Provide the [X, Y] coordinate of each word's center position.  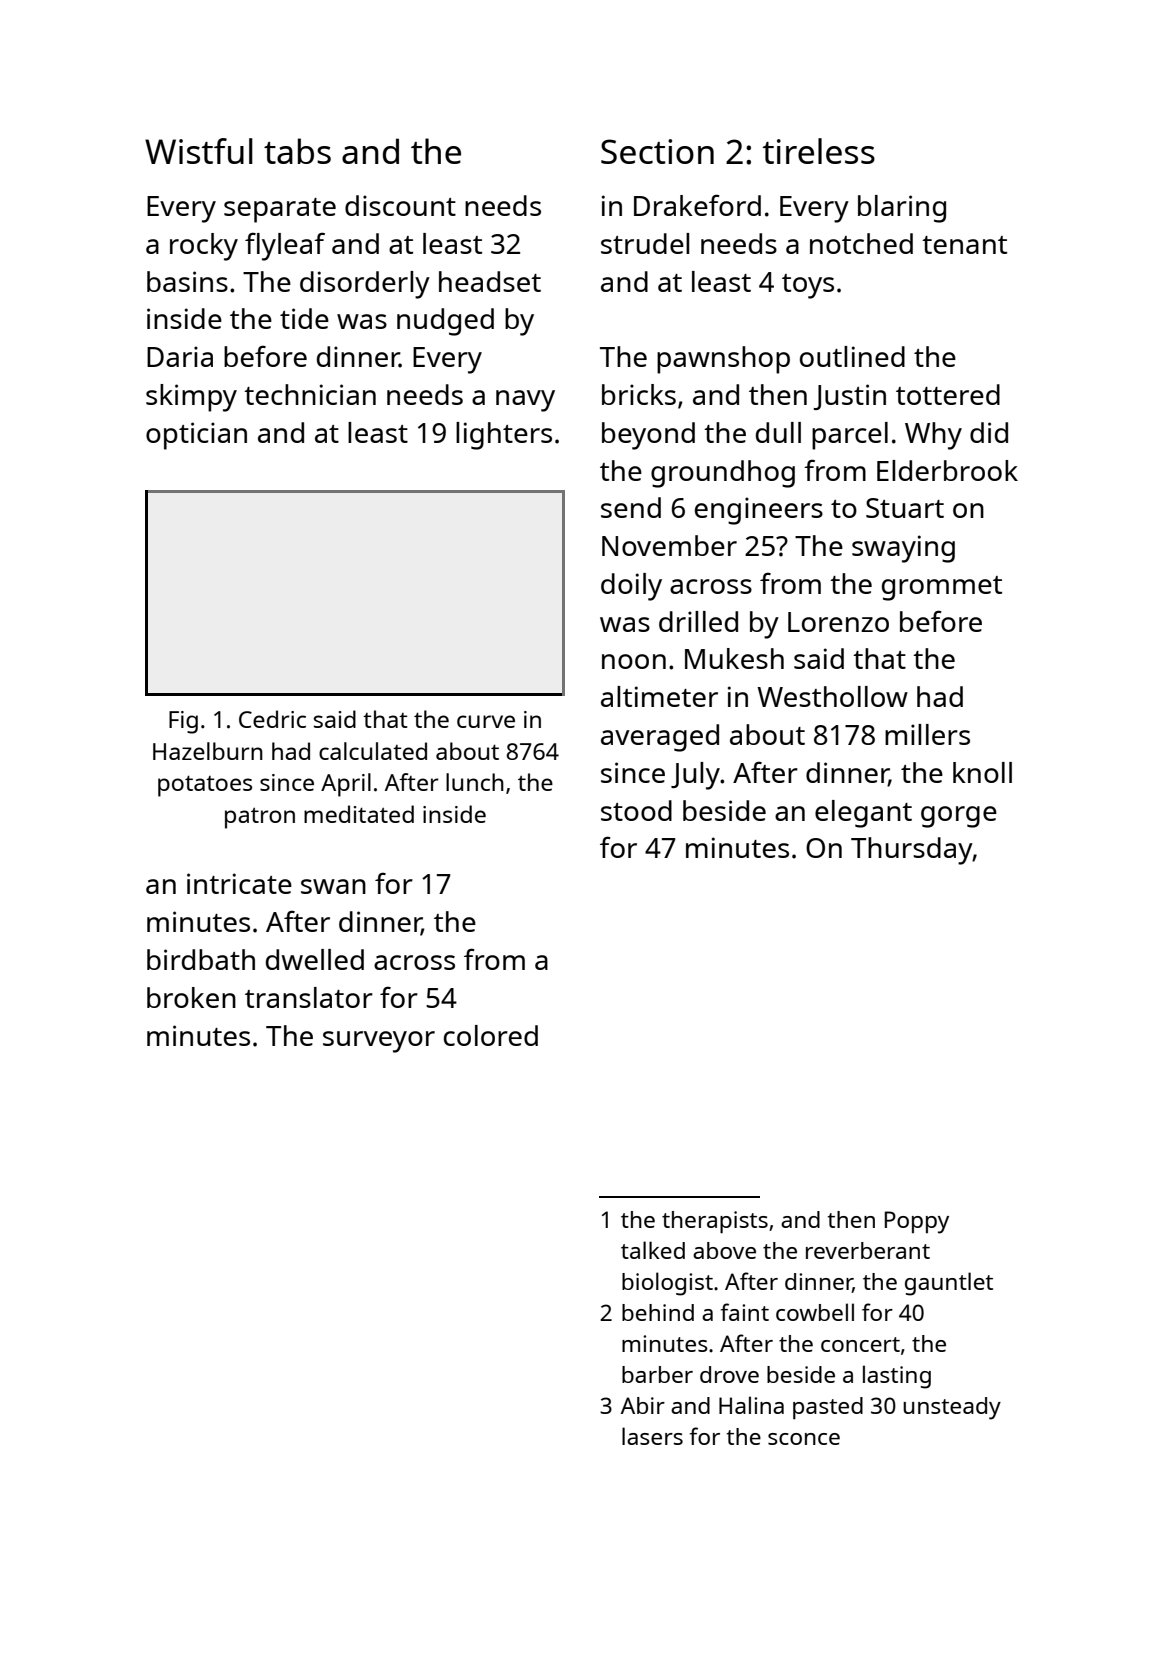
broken [191, 997]
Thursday [912, 851]
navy [525, 401]
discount [400, 205]
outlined [852, 356]
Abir [643, 1405]
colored [491, 1035]
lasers [652, 1436]
